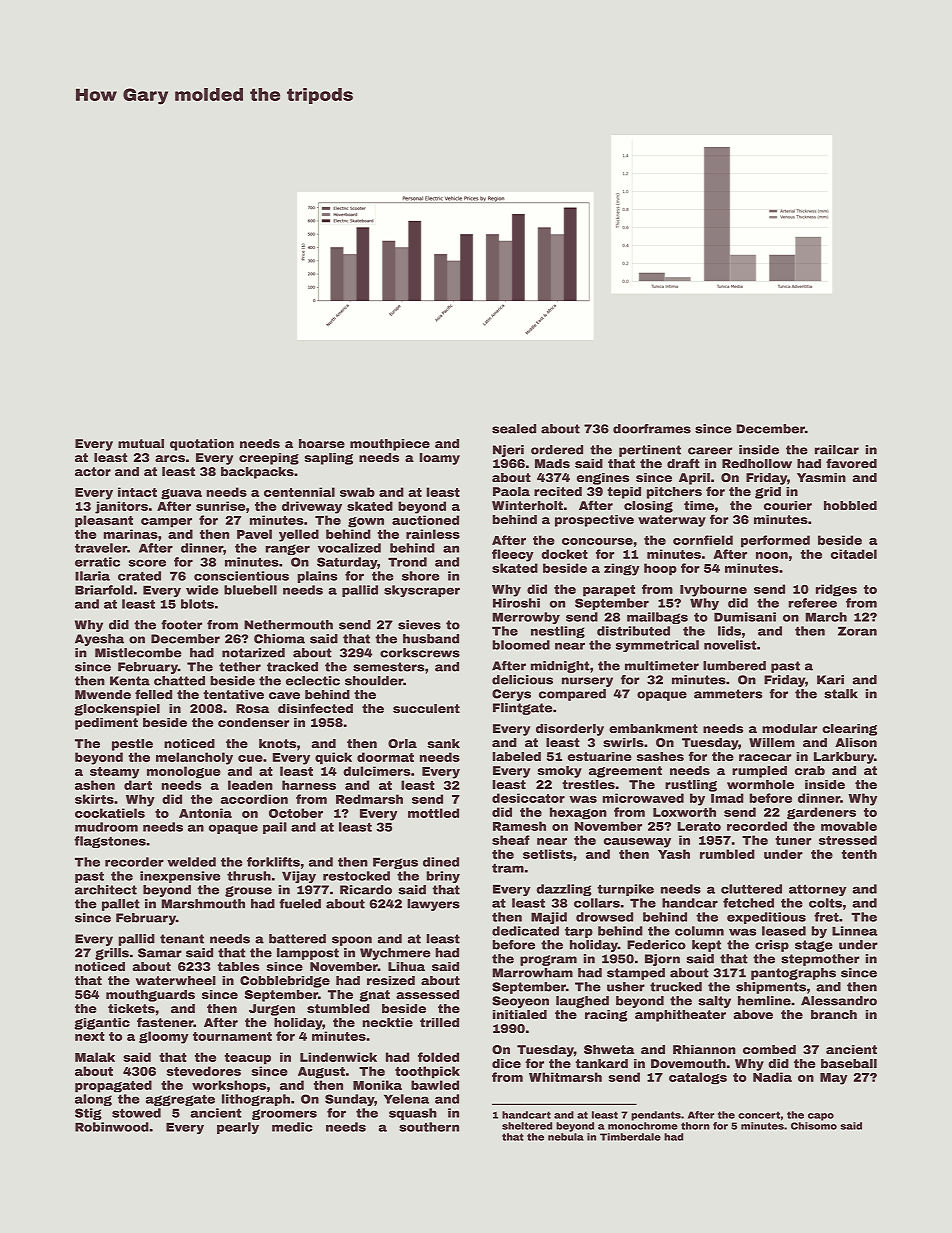  Describe the element at coordinates (704, 1049) in the document. I see `Rhiannon` at that location.
